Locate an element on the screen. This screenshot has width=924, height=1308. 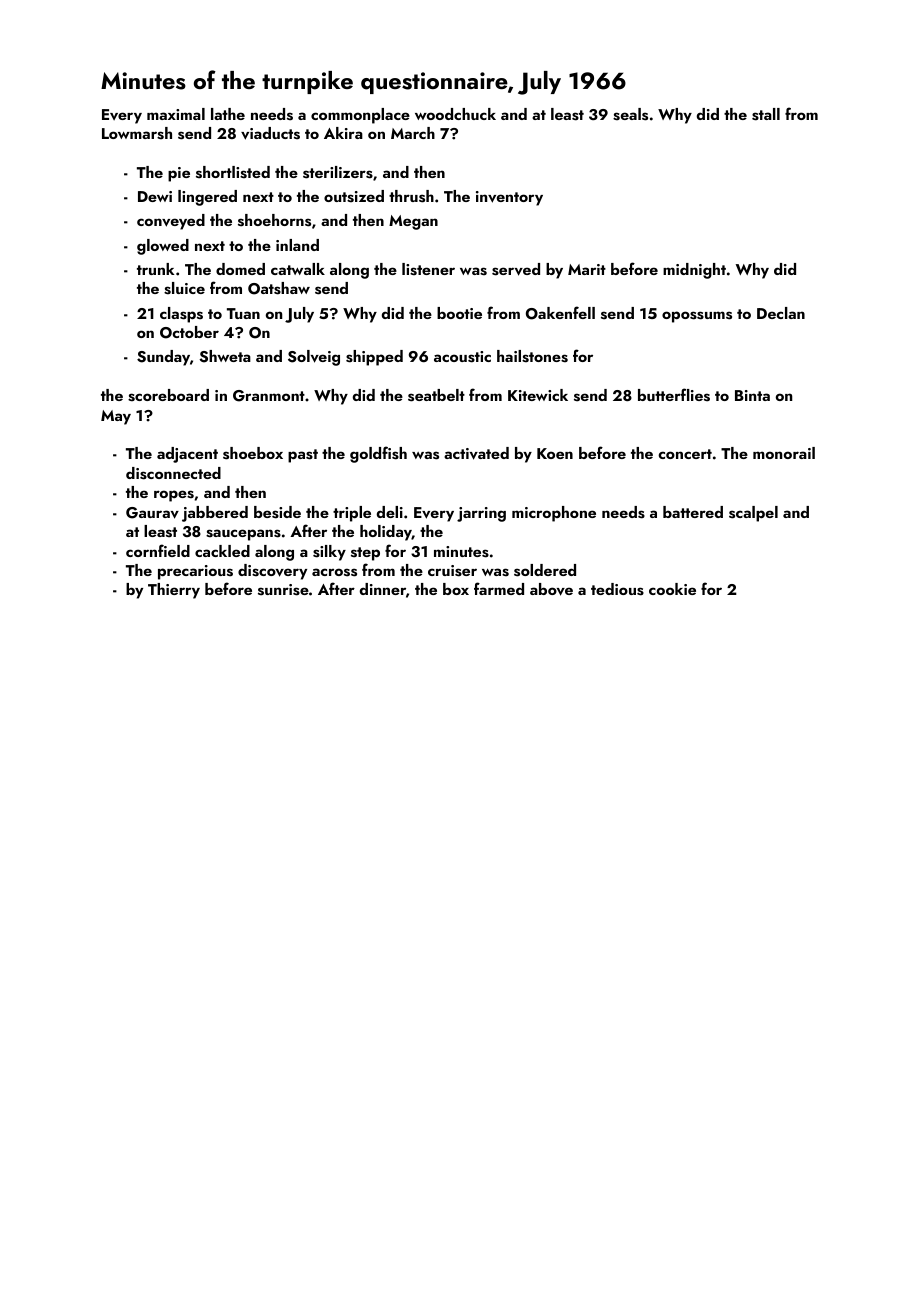
glowed is located at coordinates (163, 247).
